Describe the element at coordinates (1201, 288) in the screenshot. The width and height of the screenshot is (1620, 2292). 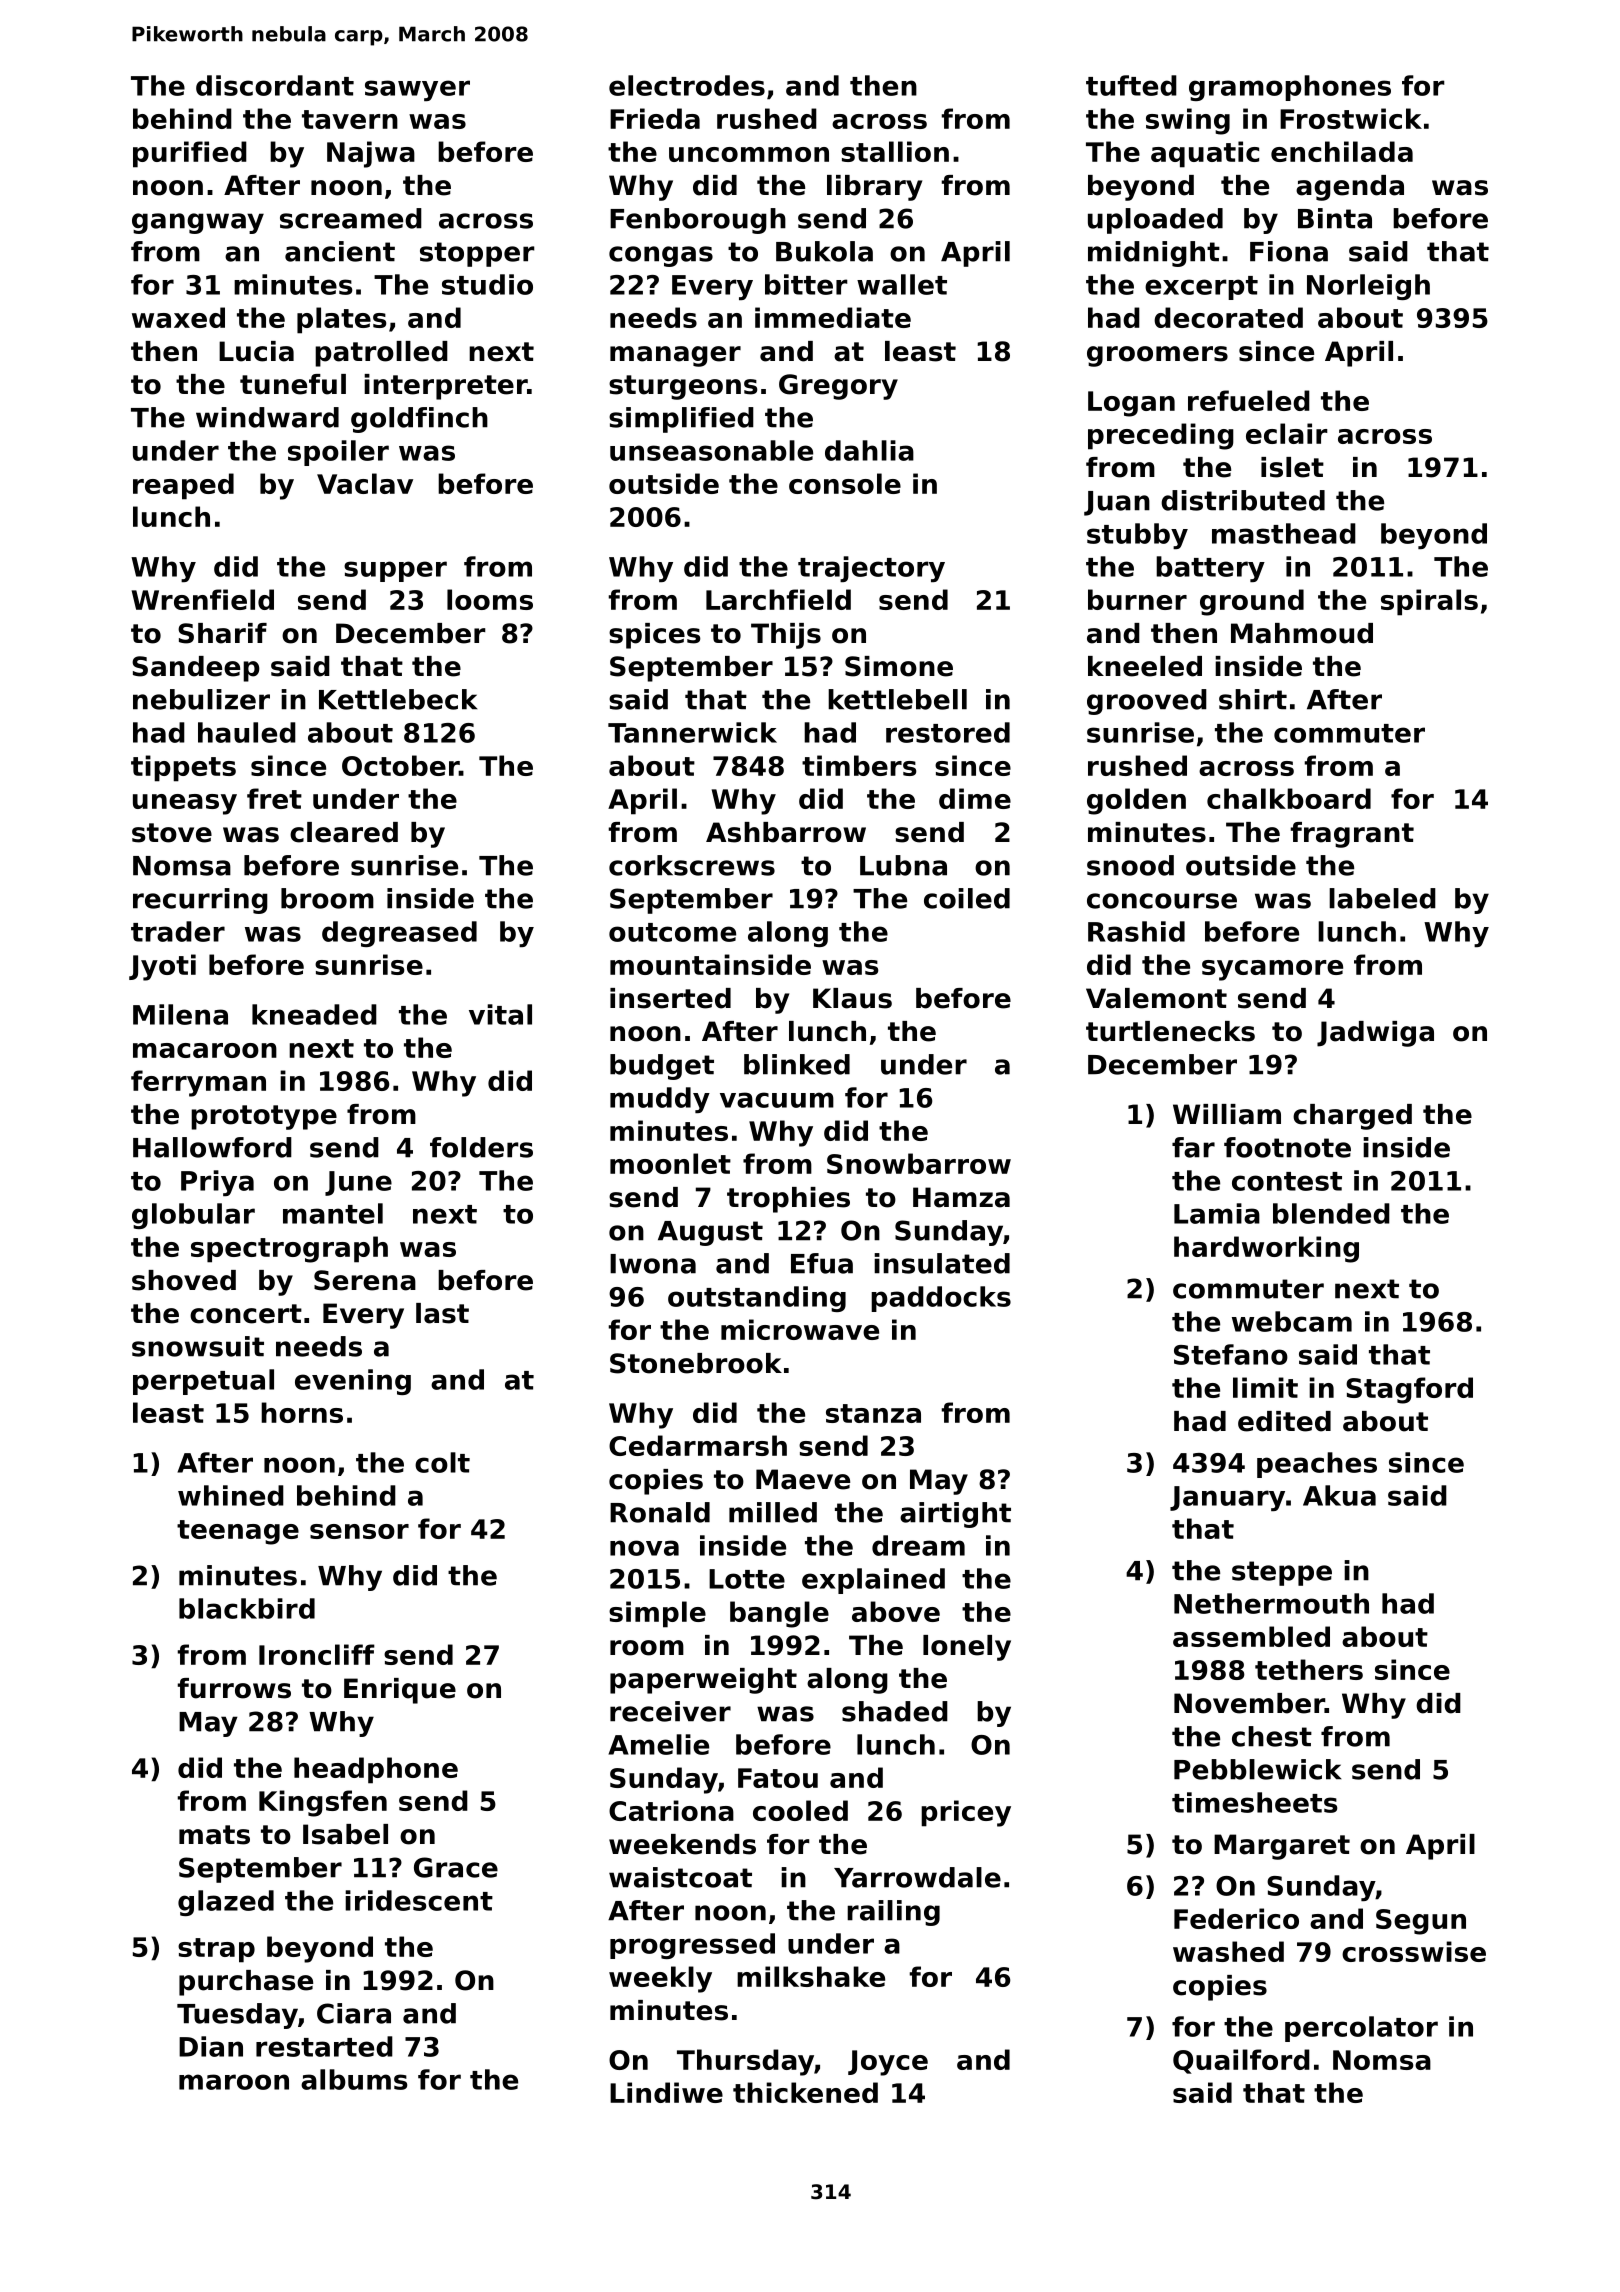
I see `excerpt` at that location.
